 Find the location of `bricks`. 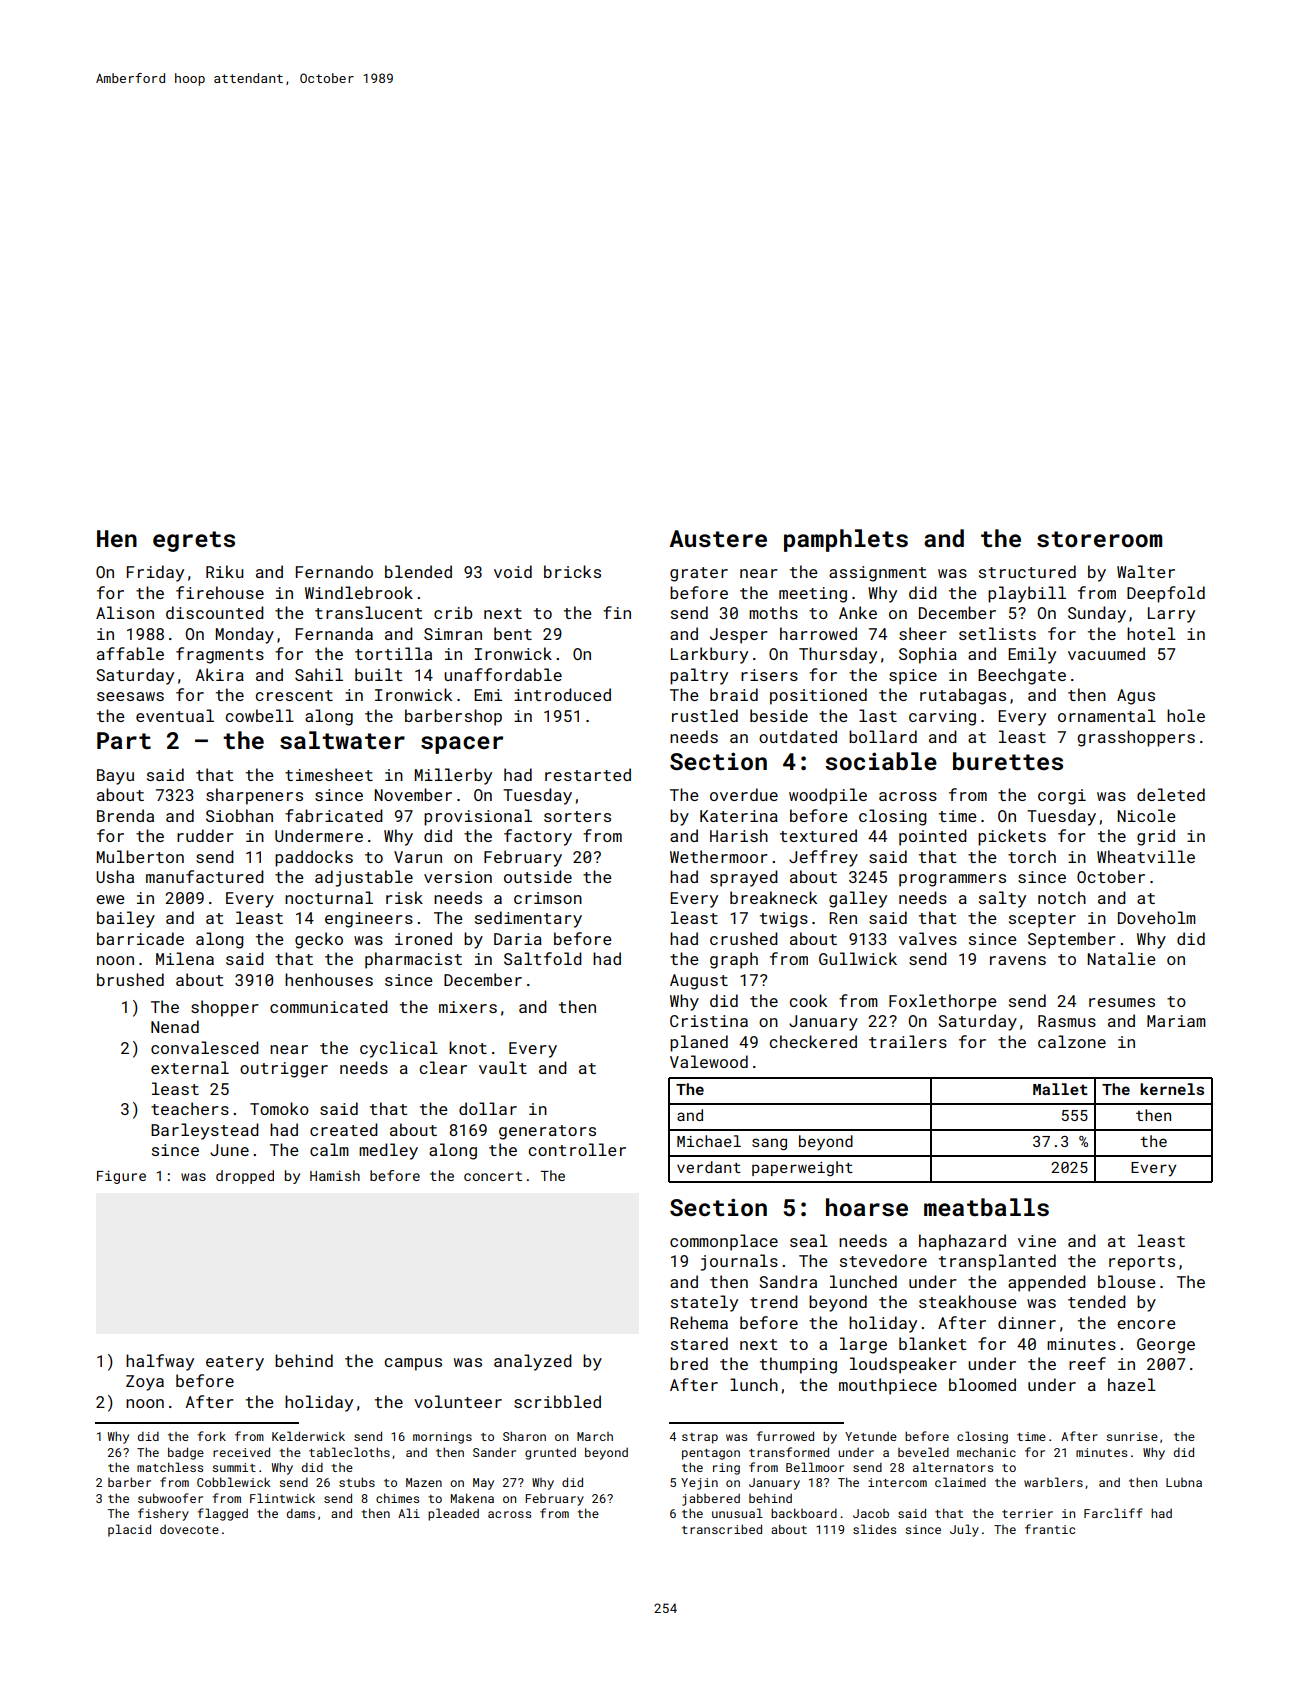

bricks is located at coordinates (572, 571).
